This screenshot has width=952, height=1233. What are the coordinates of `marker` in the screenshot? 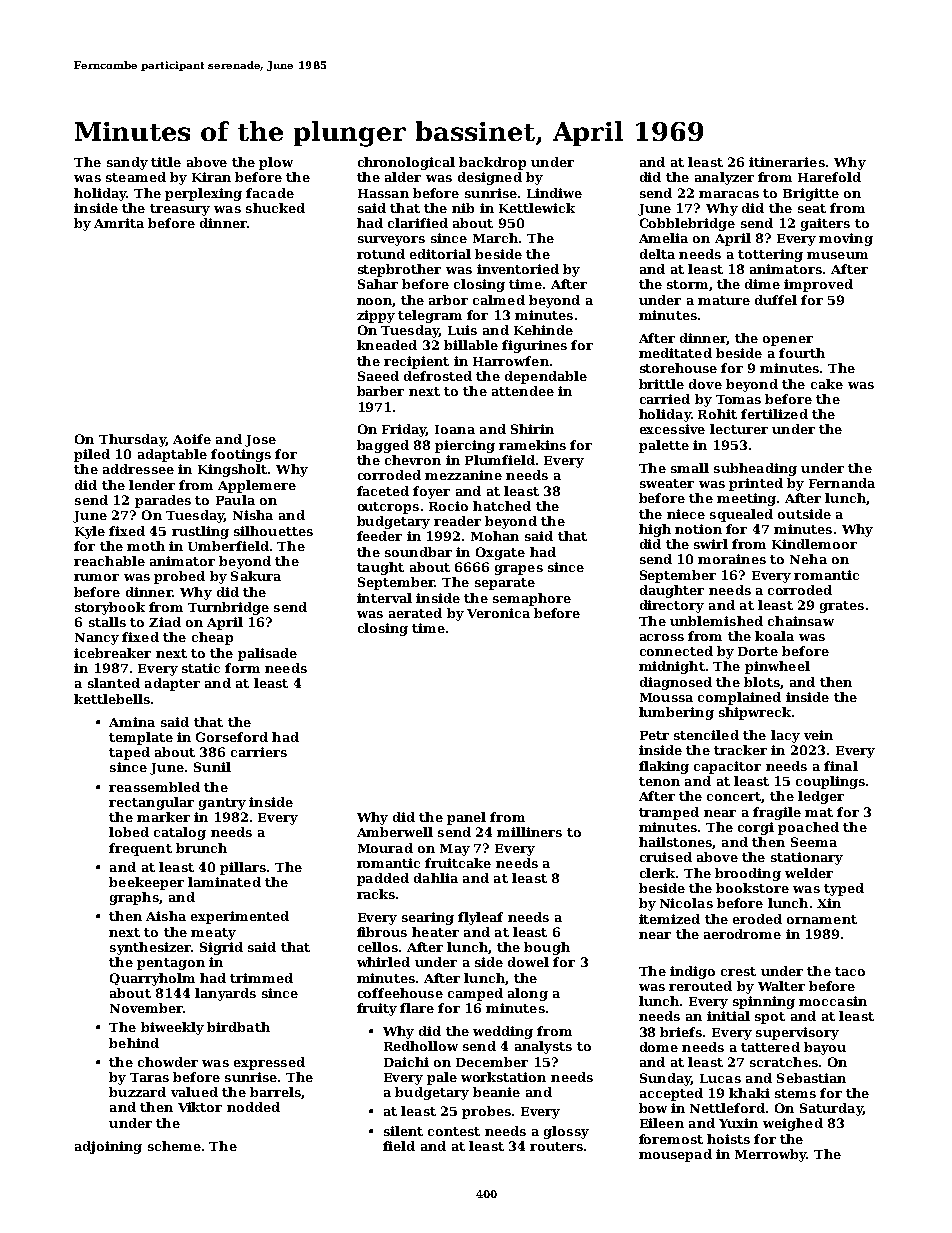 It's located at (163, 817).
